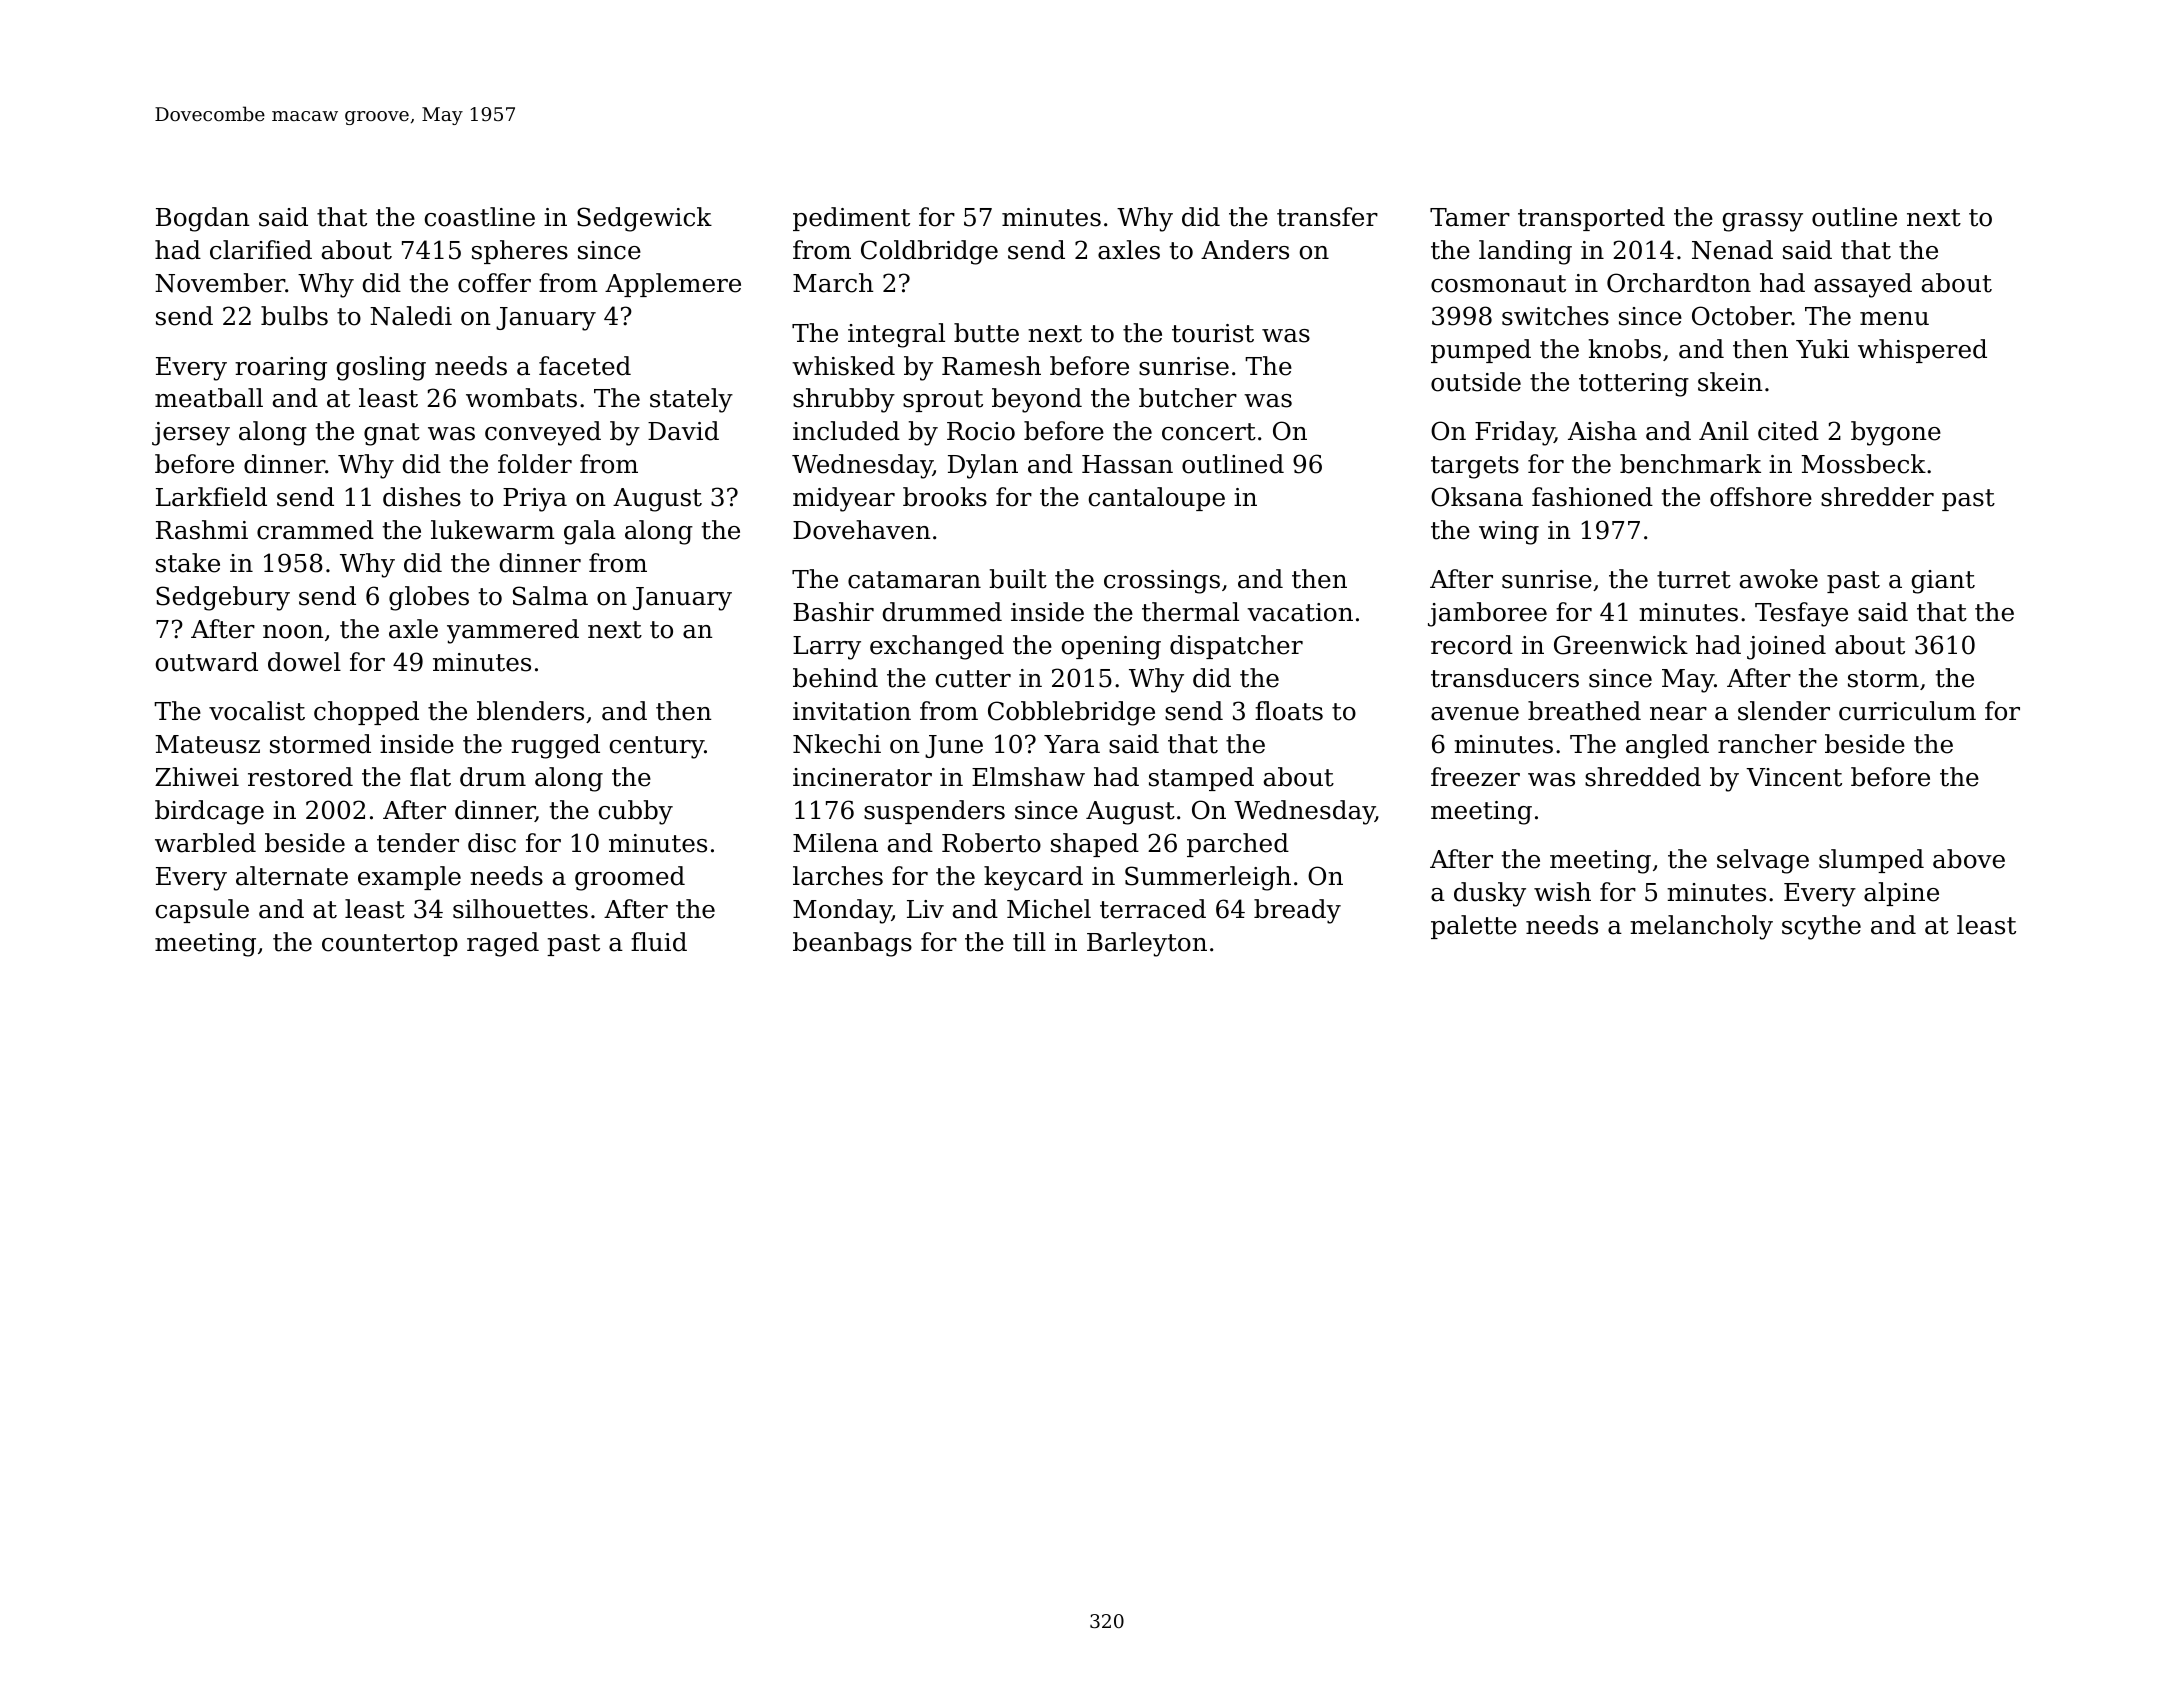 This screenshot has width=2178, height=1683. What do you see at coordinates (1794, 777) in the screenshot?
I see `Vincent` at bounding box center [1794, 777].
